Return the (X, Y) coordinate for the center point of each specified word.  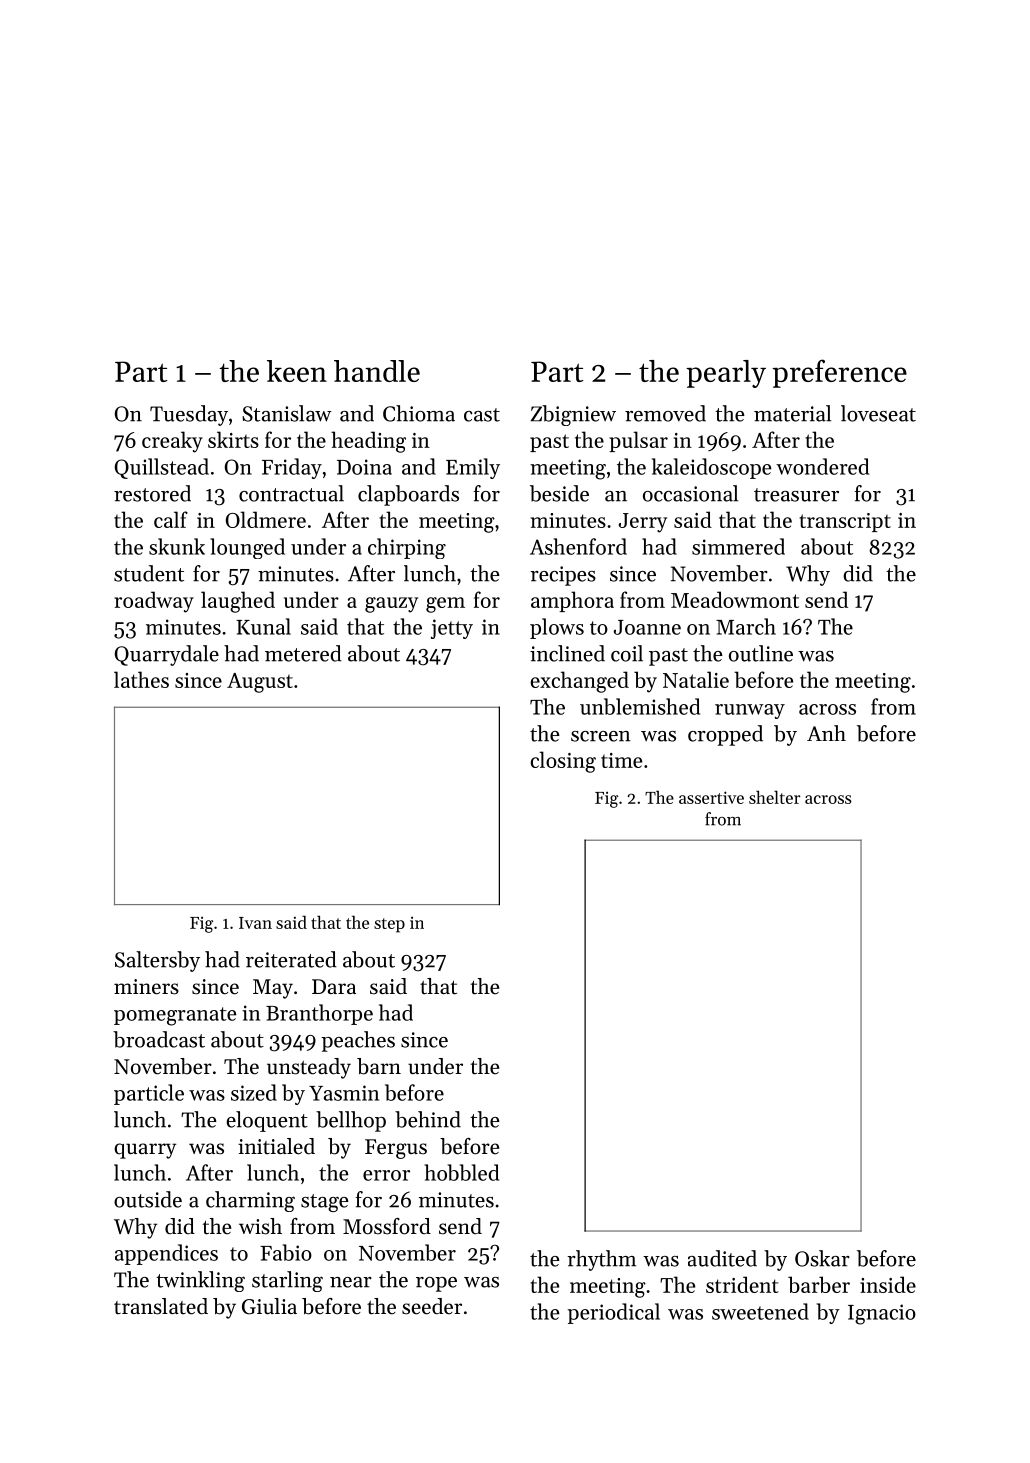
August (260, 683)
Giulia (269, 1306)
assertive (711, 797)
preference (839, 373)
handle (377, 371)
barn (379, 1066)
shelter (775, 797)
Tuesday (189, 415)
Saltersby (157, 961)
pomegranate (175, 1016)
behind (428, 1119)
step (389, 925)
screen (601, 736)
